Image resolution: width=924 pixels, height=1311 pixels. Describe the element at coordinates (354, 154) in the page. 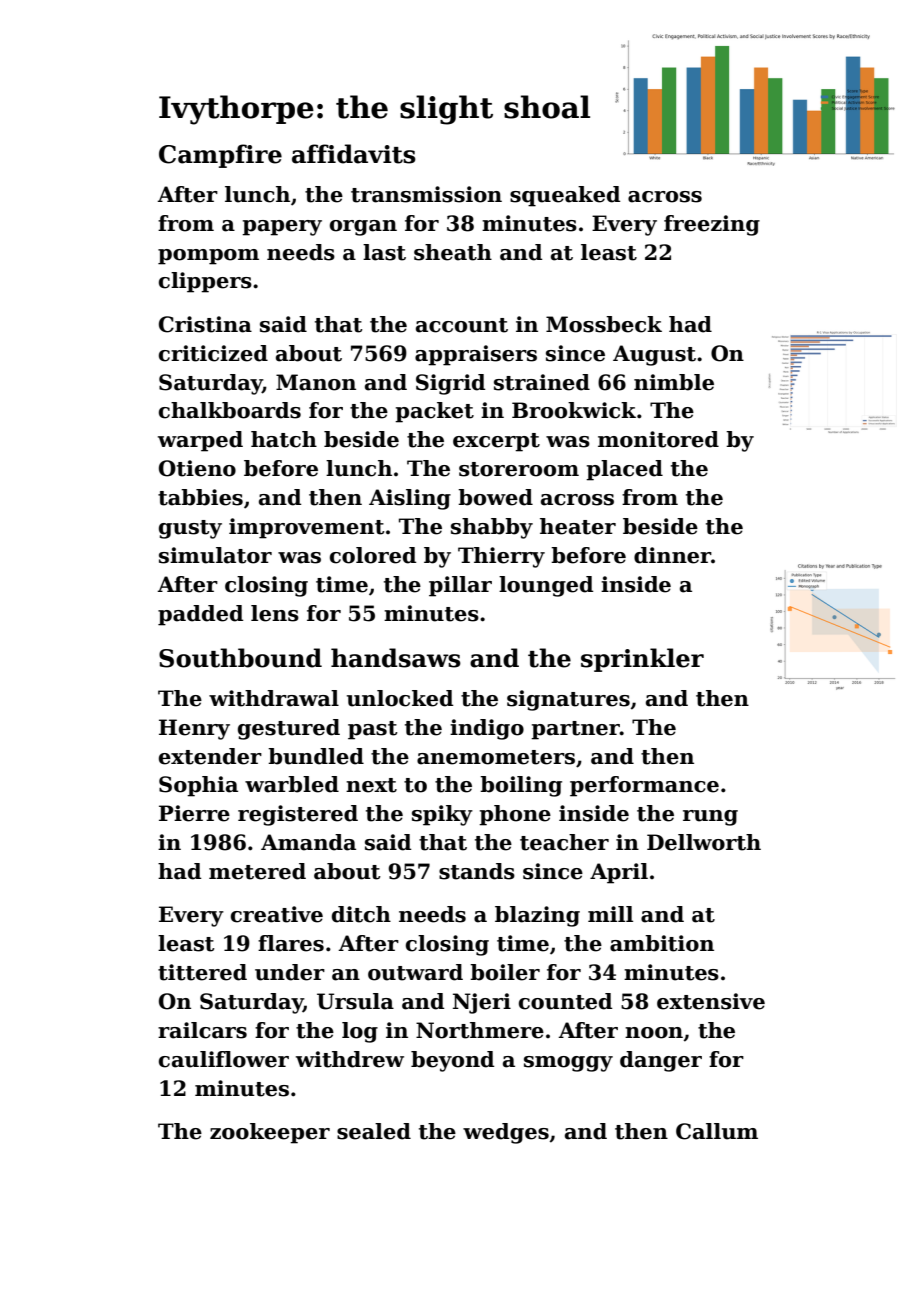

I see `affidavits` at that location.
